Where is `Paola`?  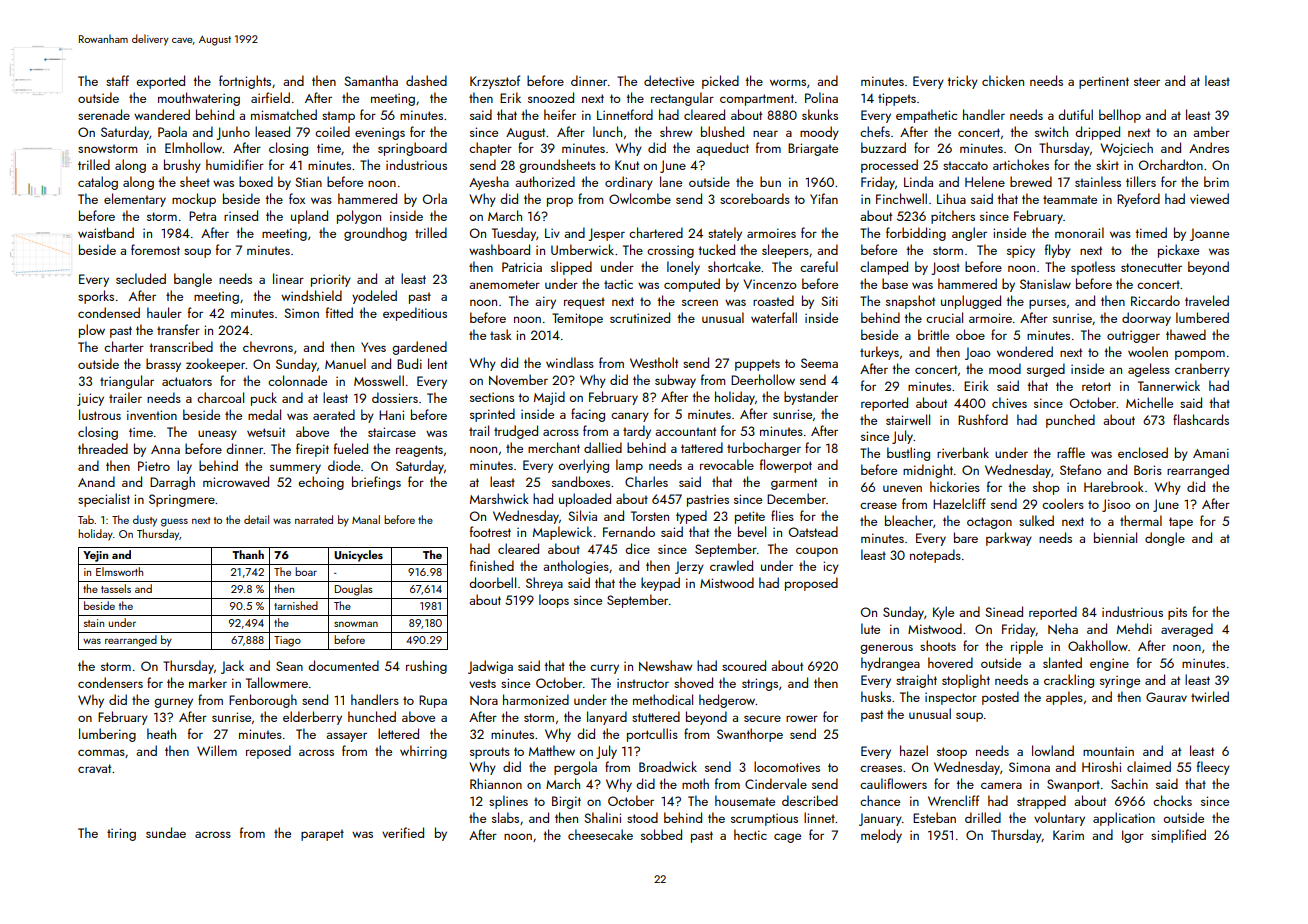
Paola is located at coordinates (172, 131).
